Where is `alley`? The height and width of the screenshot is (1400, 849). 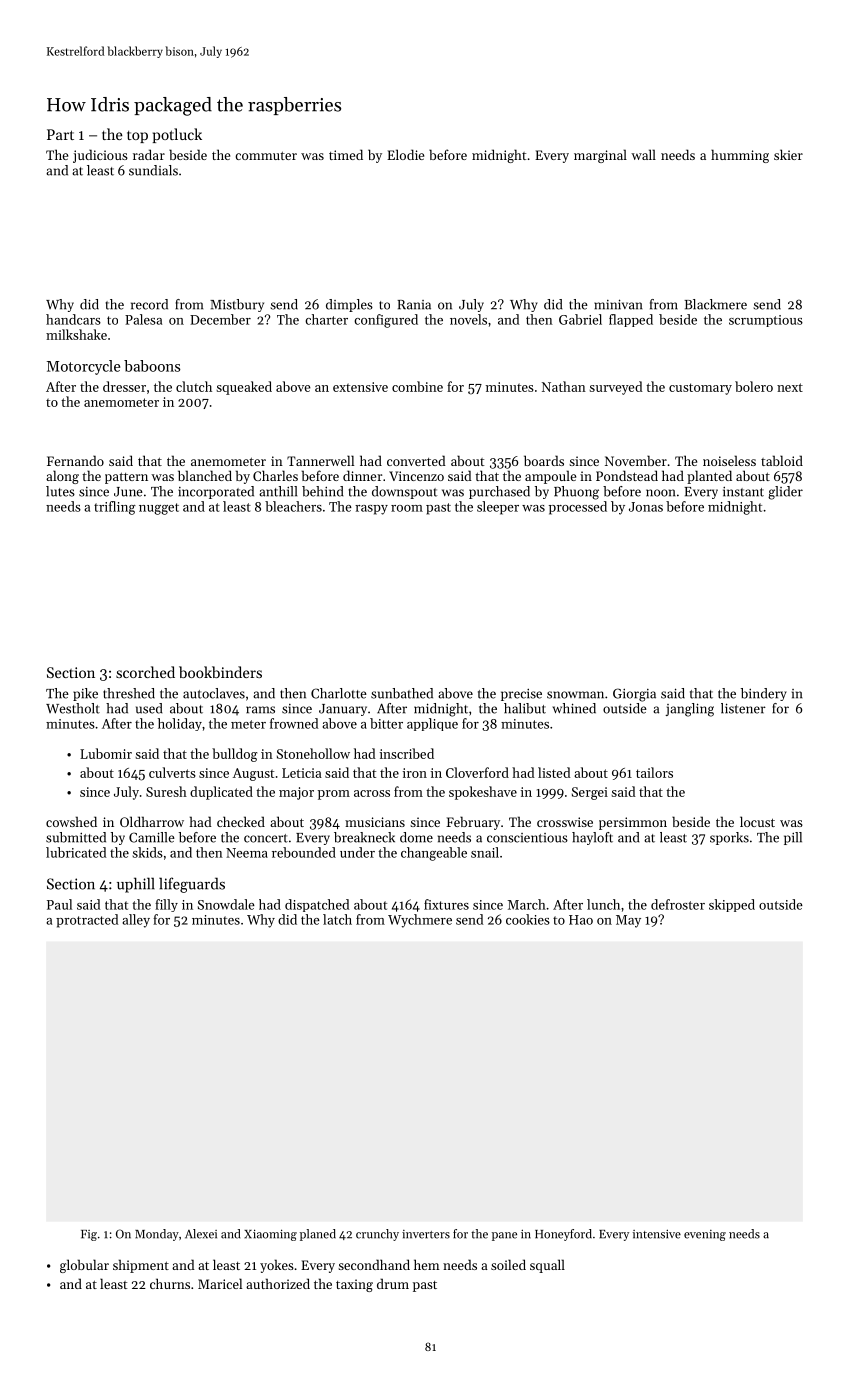 alley is located at coordinates (136, 921).
